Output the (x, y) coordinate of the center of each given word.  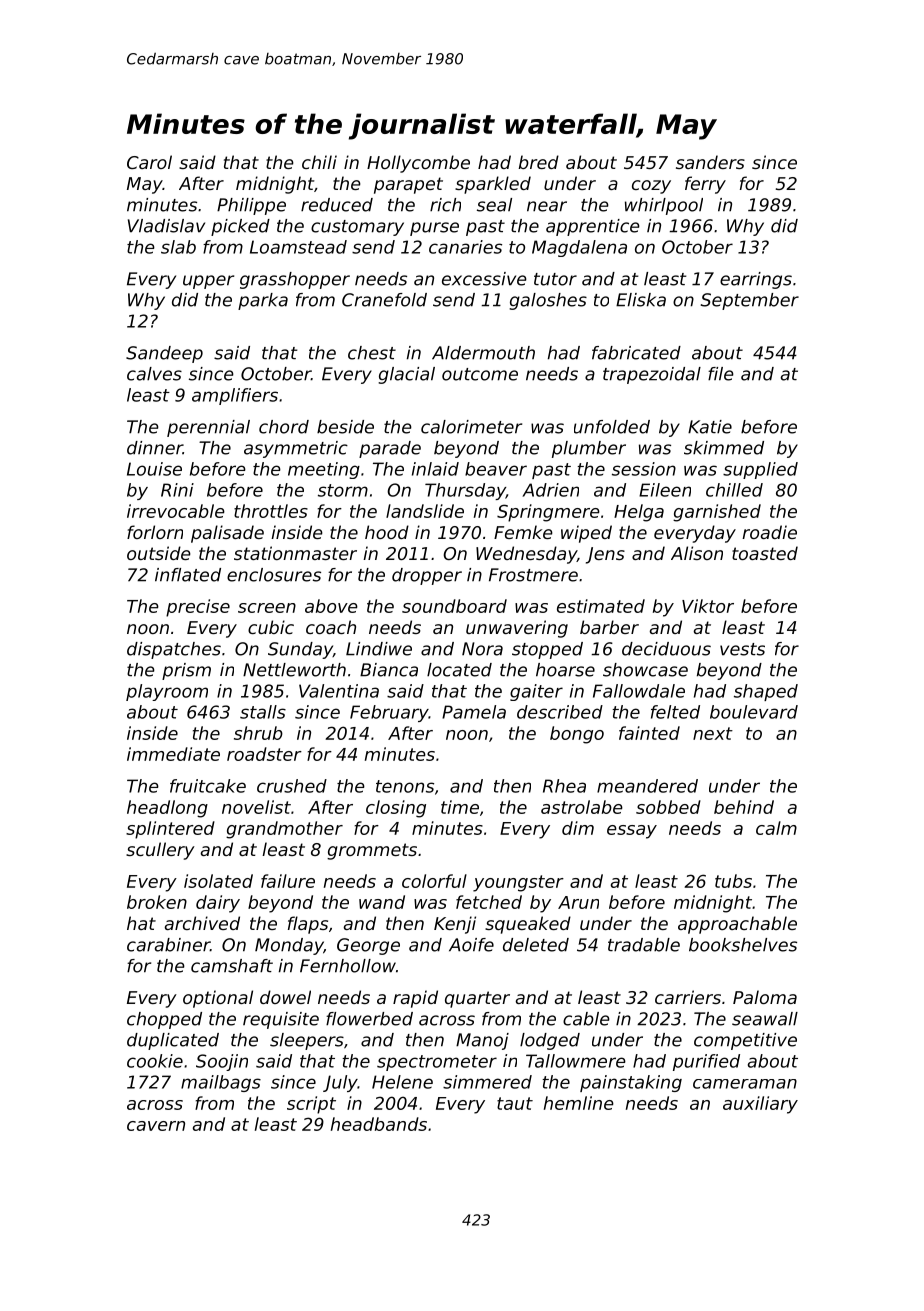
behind (744, 807)
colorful (434, 881)
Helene (402, 1082)
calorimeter (471, 427)
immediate (173, 754)
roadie (769, 532)
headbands (379, 1124)
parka (263, 301)
